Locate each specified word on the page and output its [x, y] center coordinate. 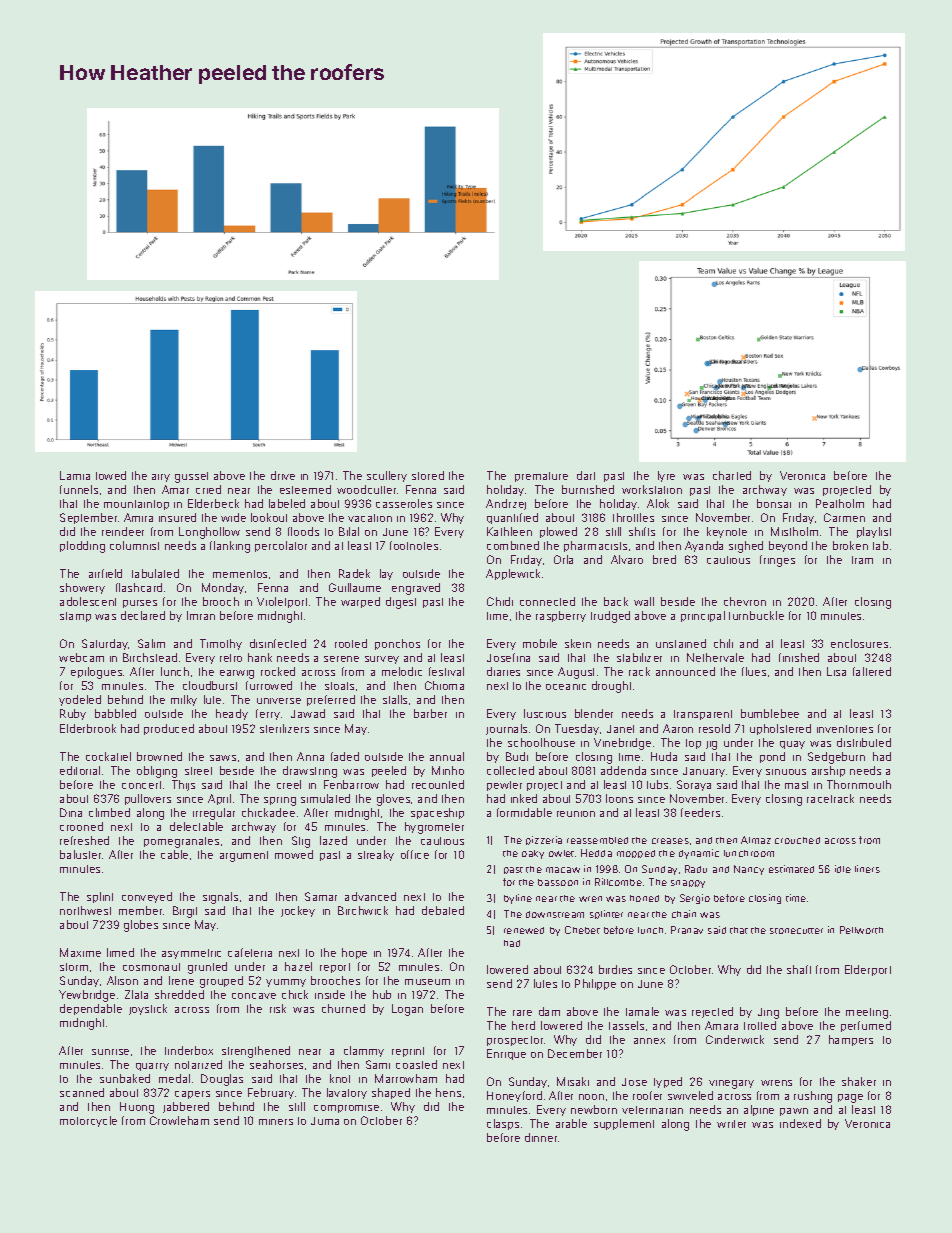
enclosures [859, 643]
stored [428, 475]
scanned [82, 1092]
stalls [395, 699]
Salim [151, 643]
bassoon [558, 882]
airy [161, 478]
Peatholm [840, 503]
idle [843, 869]
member [140, 910]
